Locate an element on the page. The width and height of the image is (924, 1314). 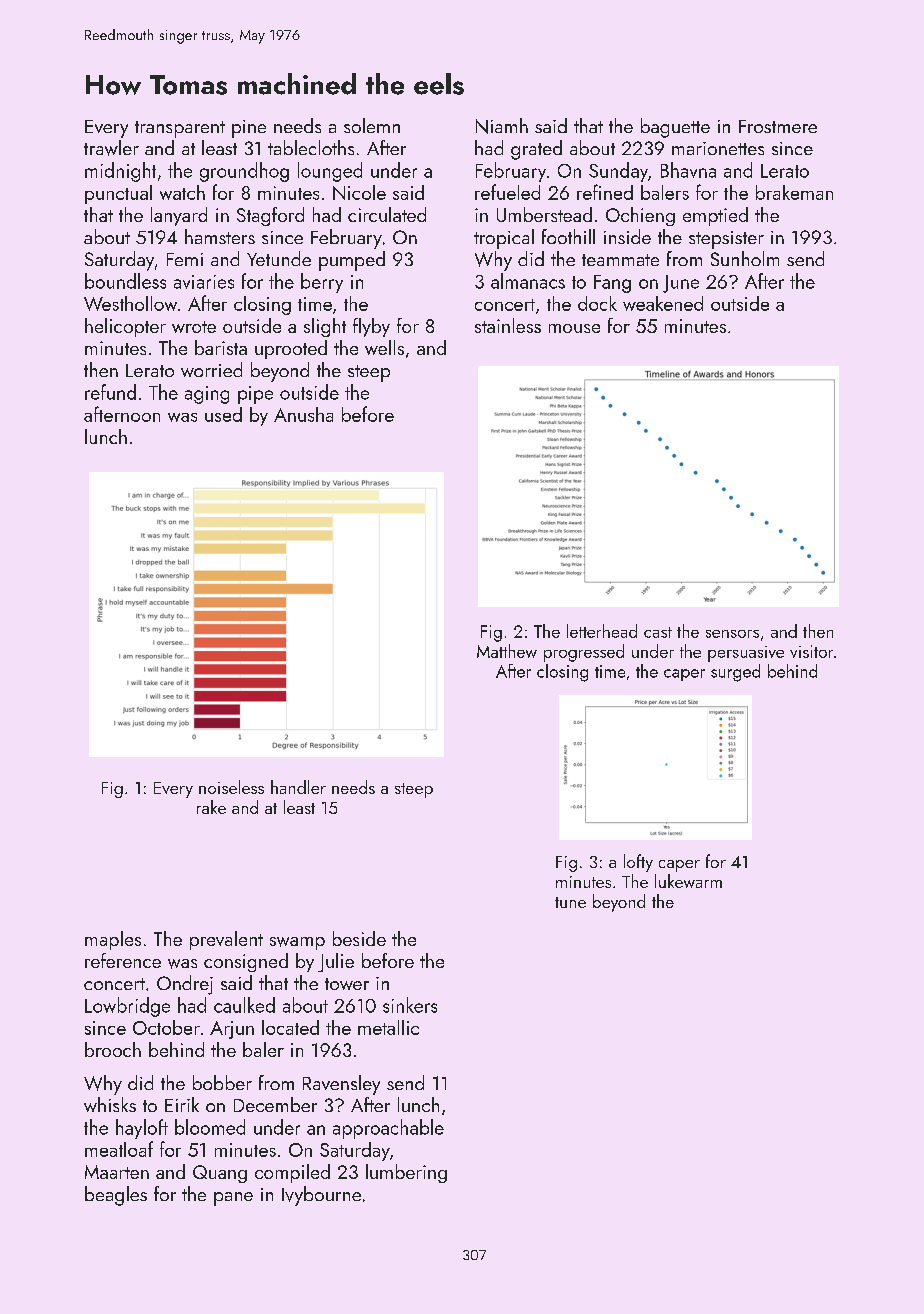
Niamh is located at coordinates (502, 126).
